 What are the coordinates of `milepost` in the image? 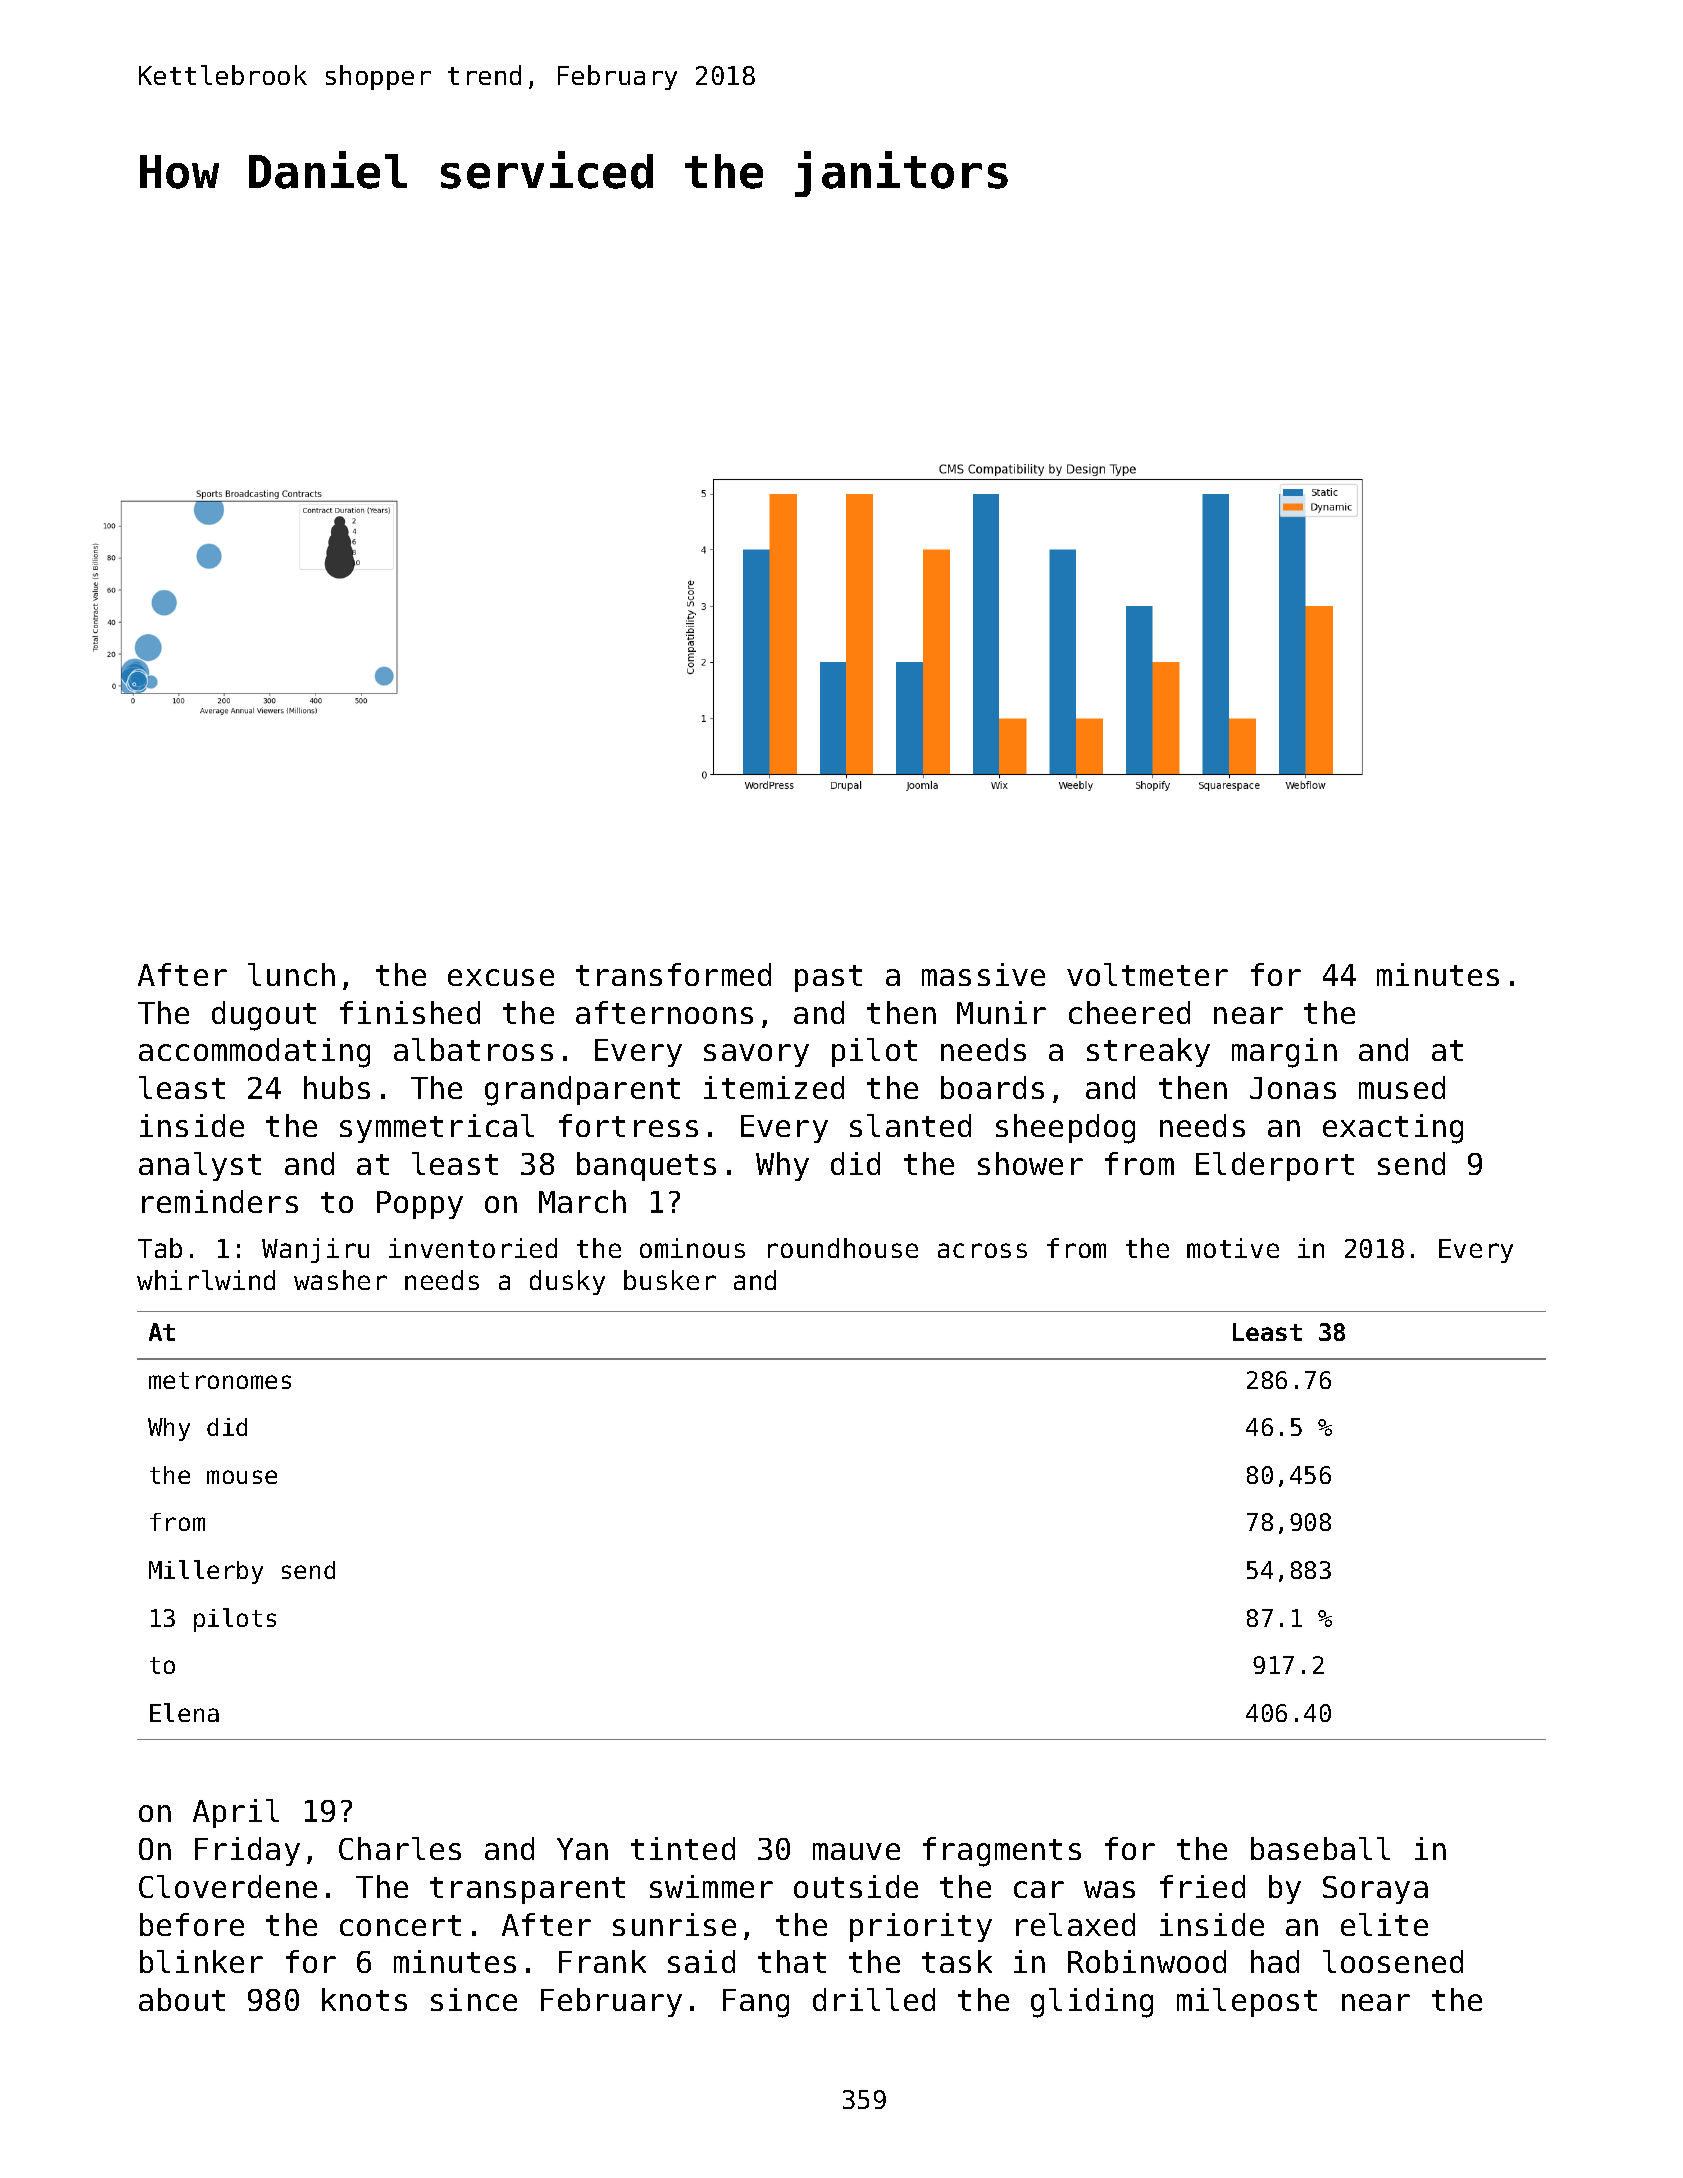 It's located at (1247, 2002).
